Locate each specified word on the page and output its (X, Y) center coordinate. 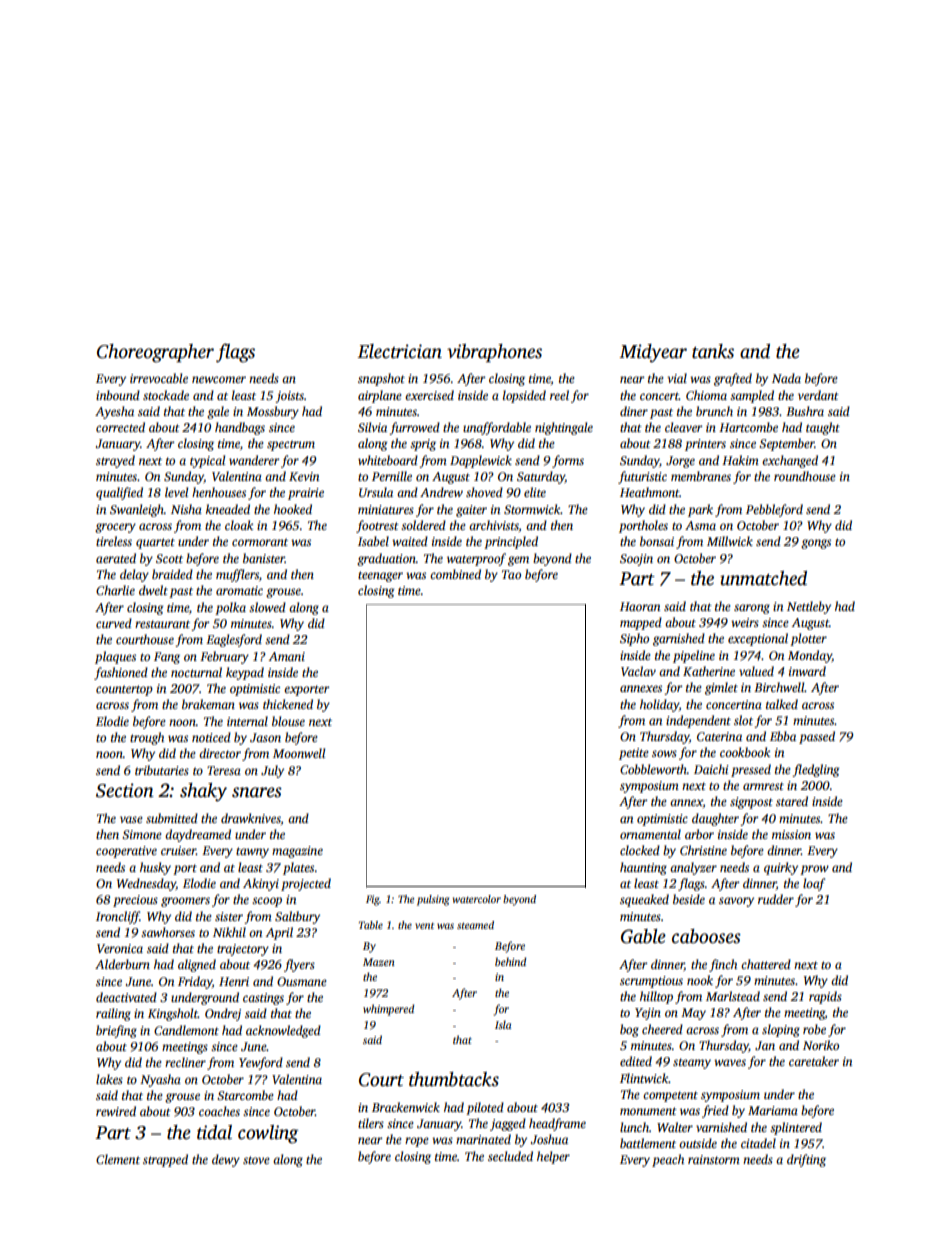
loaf (814, 884)
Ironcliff (118, 917)
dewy (226, 1160)
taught (823, 428)
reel (559, 395)
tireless (114, 541)
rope (417, 1142)
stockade (166, 395)
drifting (806, 1160)
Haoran (640, 606)
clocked (640, 850)
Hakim (740, 460)
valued (756, 671)
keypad (245, 673)
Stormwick (532, 509)
